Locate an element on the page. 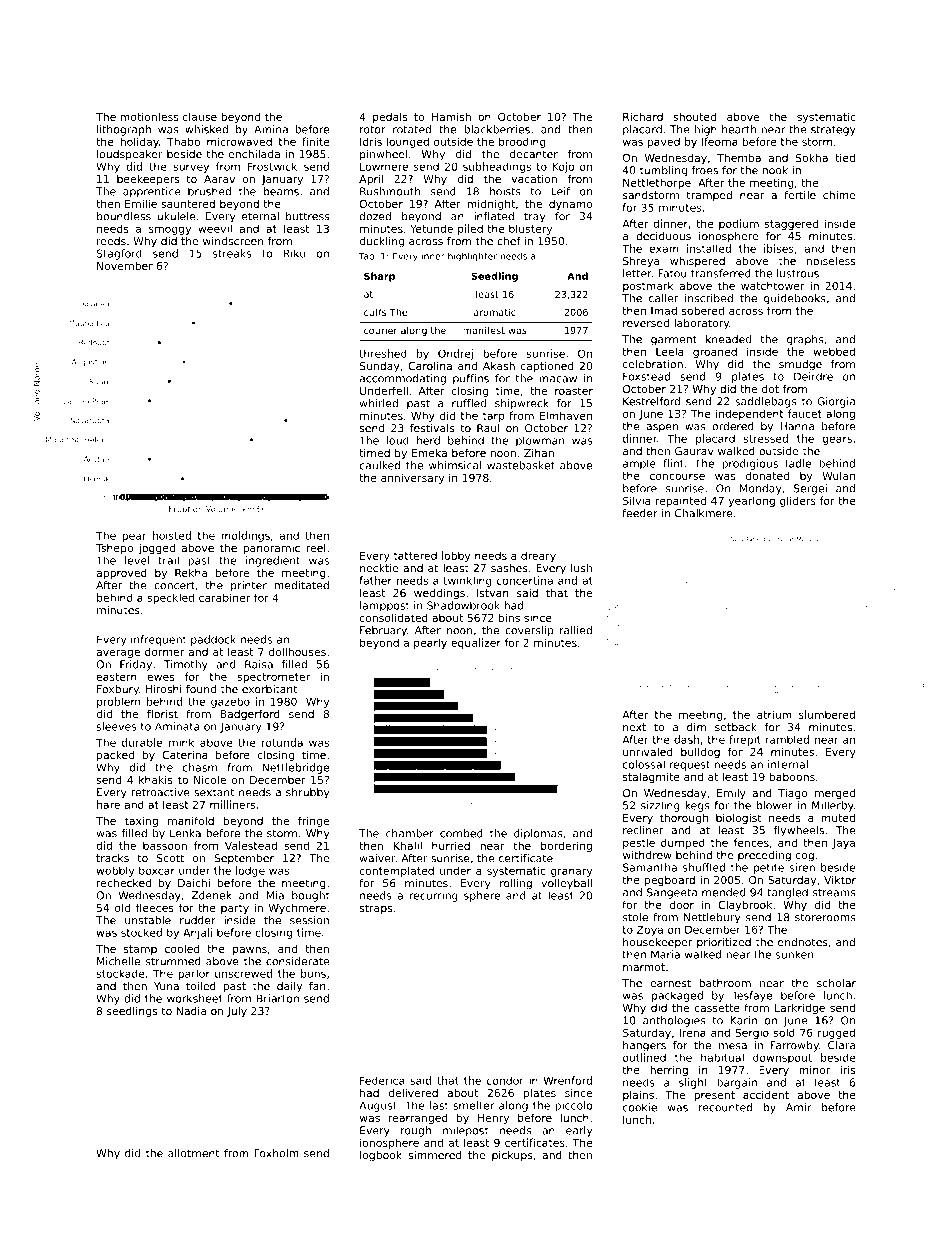 This document has height=1233, width=952. shouted is located at coordinates (694, 116).
